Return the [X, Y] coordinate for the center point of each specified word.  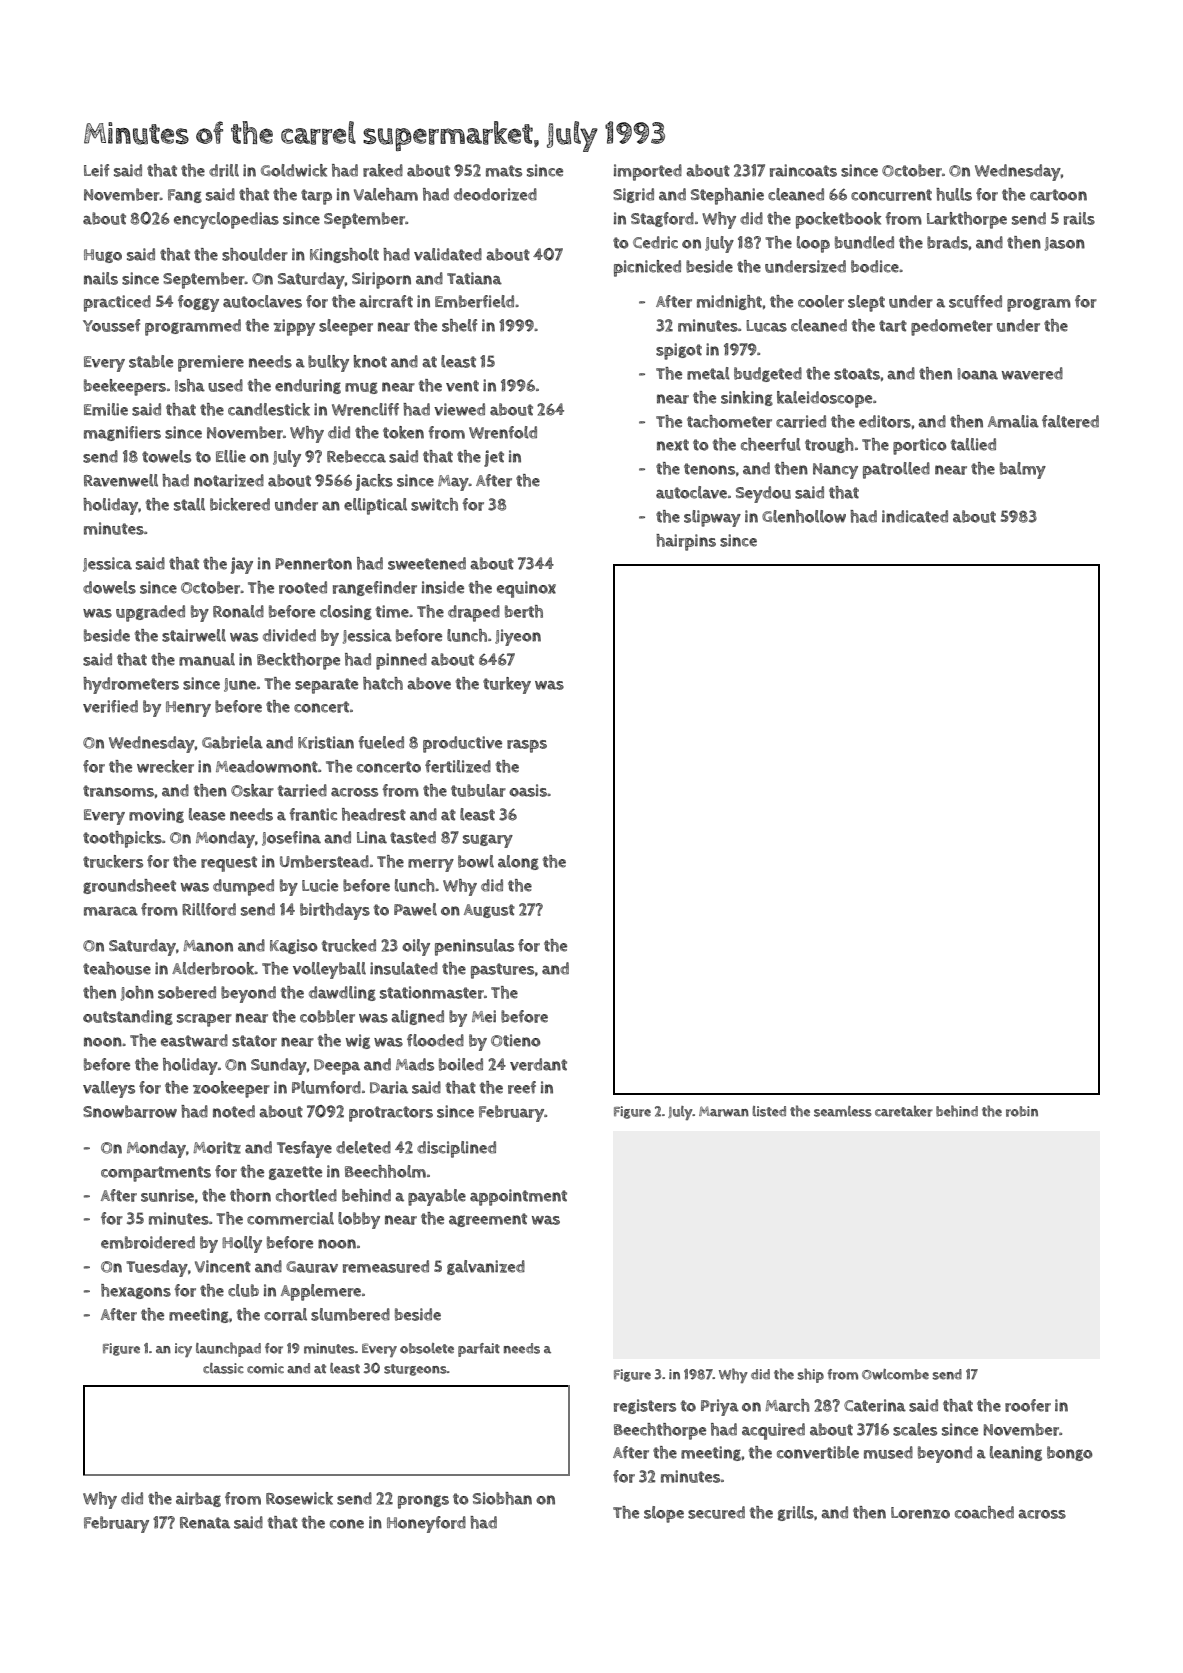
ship [811, 1375]
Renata [205, 1523]
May [453, 483]
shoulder [255, 254]
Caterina [875, 1405]
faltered [1070, 421]
